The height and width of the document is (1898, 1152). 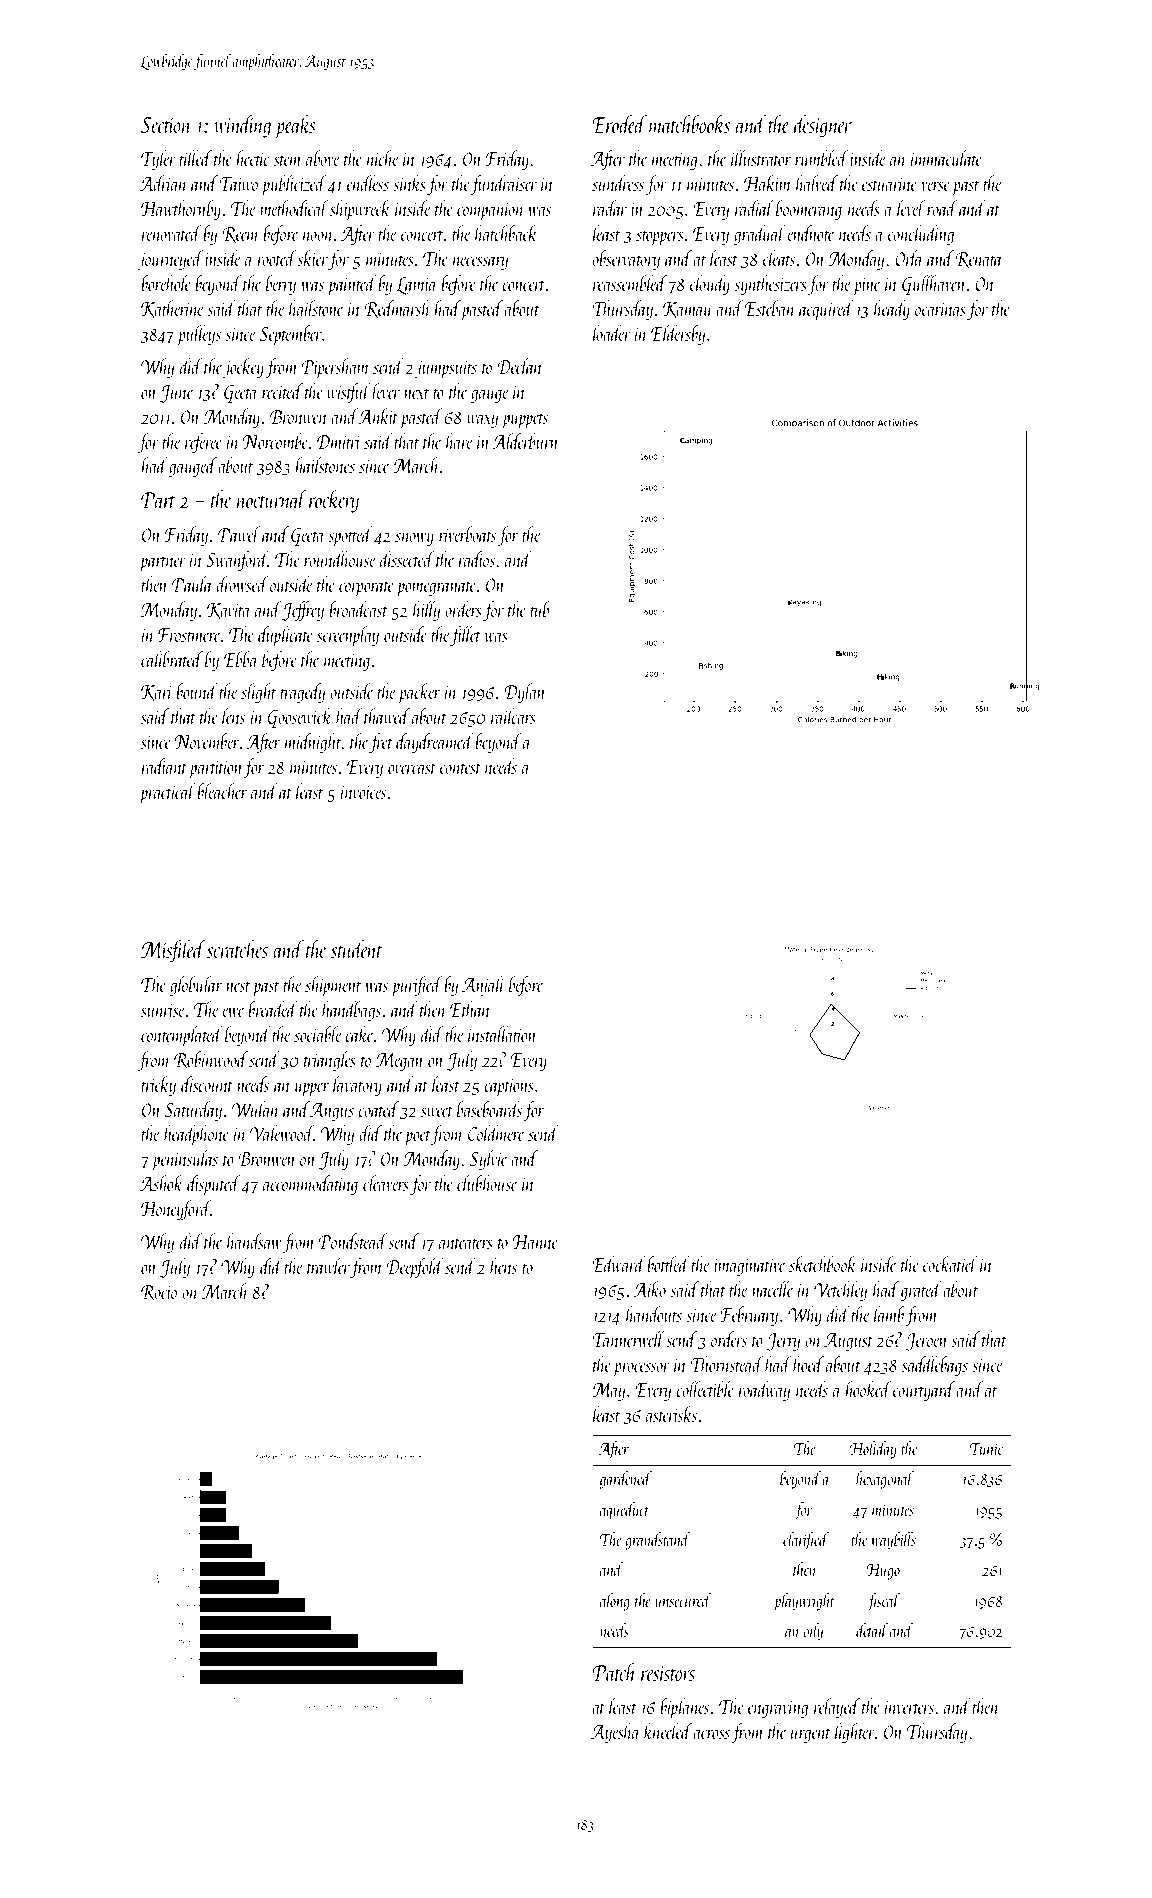 What do you see at coordinates (258, 693) in the document?
I see `slight` at bounding box center [258, 693].
